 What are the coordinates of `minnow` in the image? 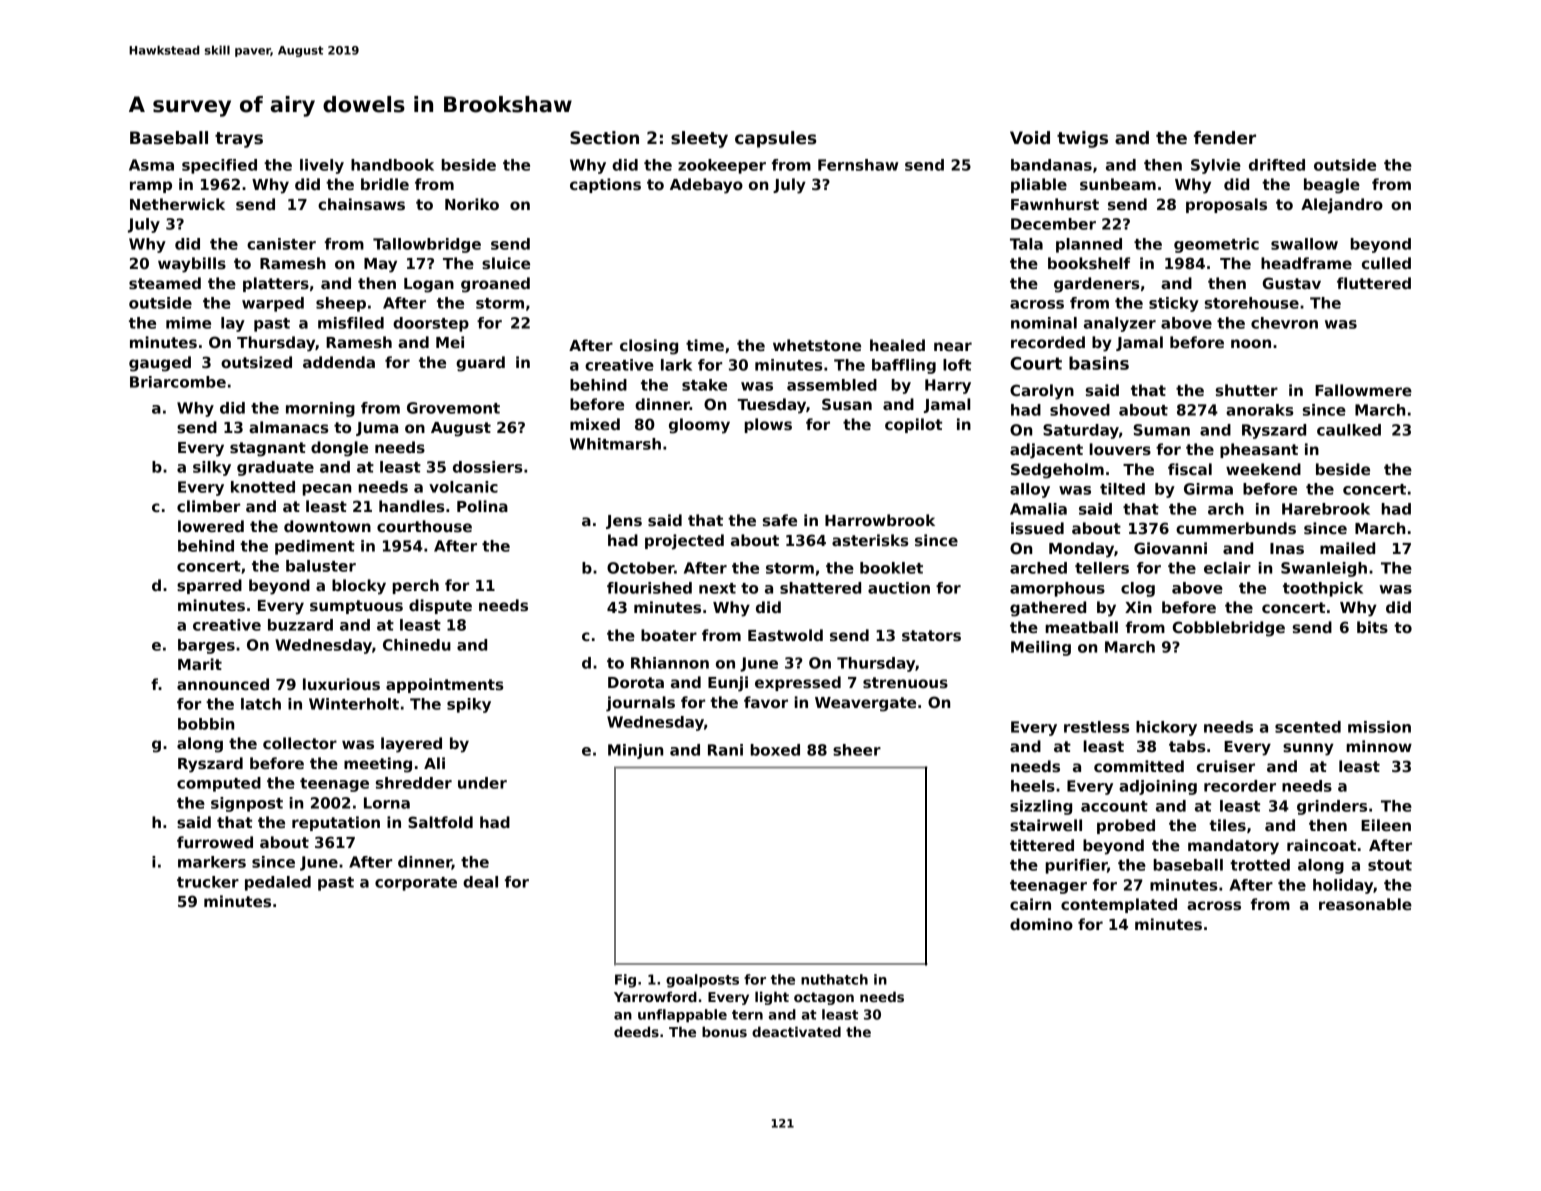 It's located at (1379, 746).
